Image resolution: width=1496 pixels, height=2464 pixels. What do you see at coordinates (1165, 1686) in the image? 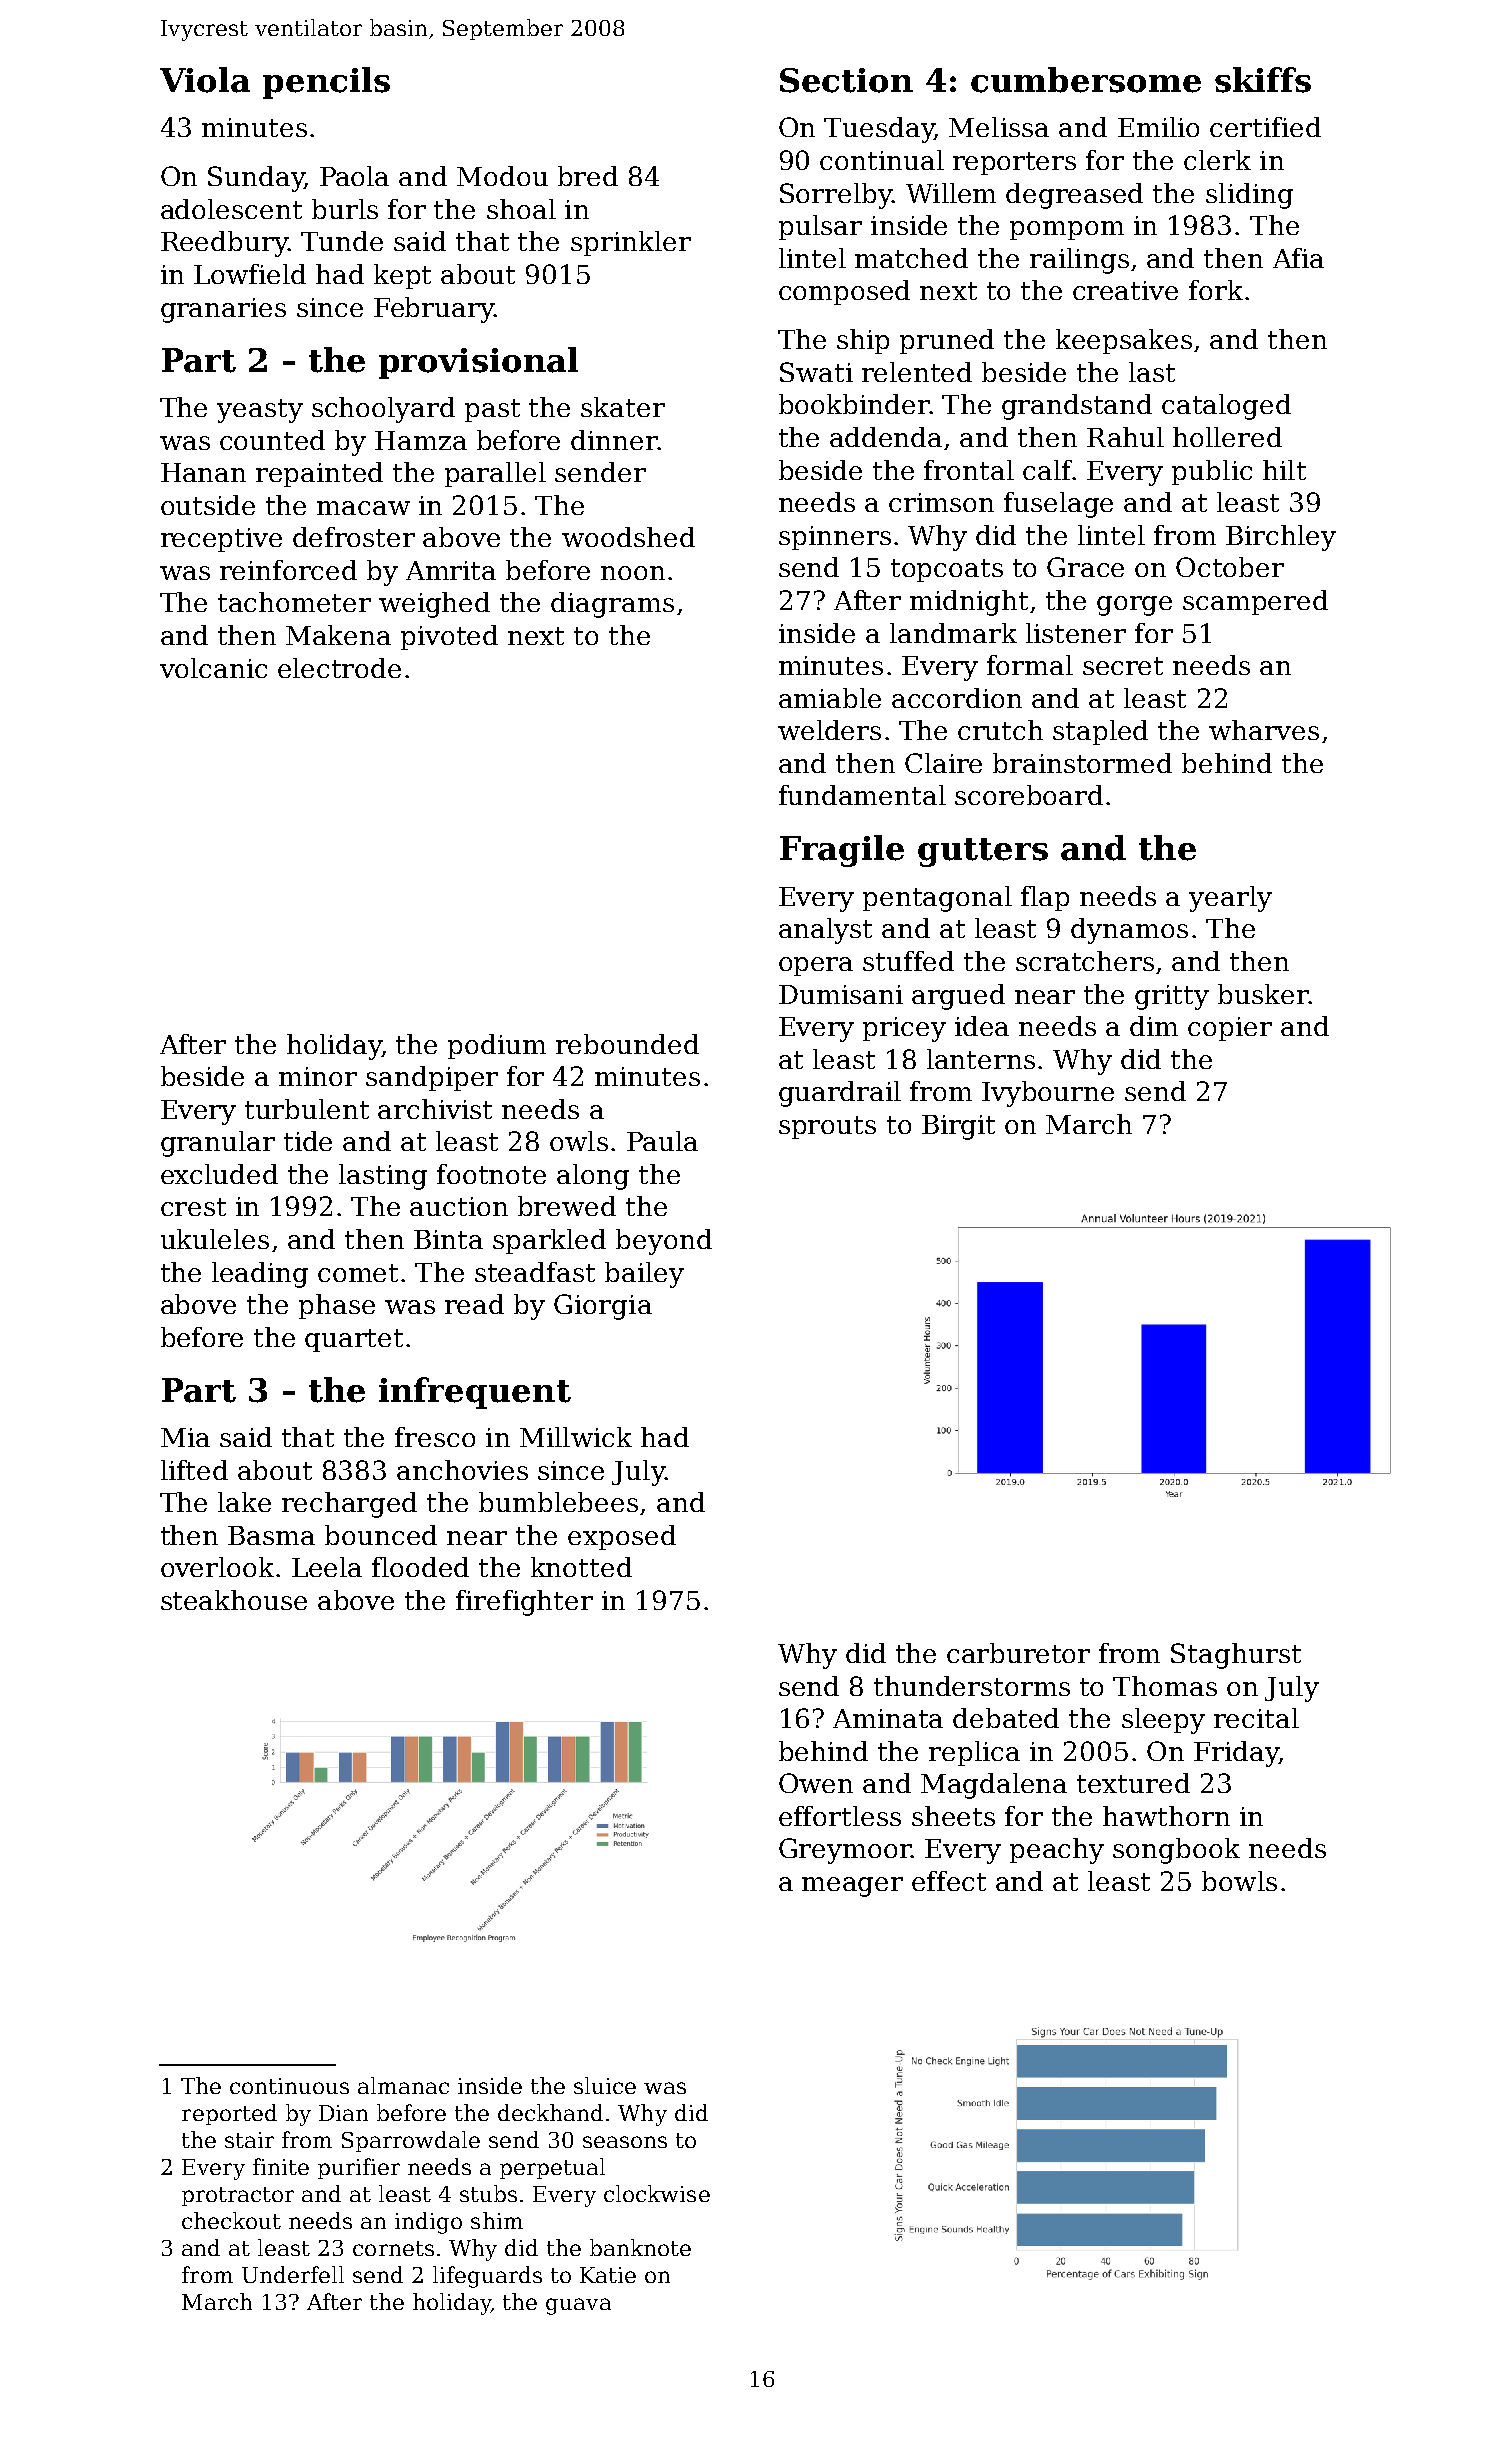
I see `Thomas` at bounding box center [1165, 1686].
